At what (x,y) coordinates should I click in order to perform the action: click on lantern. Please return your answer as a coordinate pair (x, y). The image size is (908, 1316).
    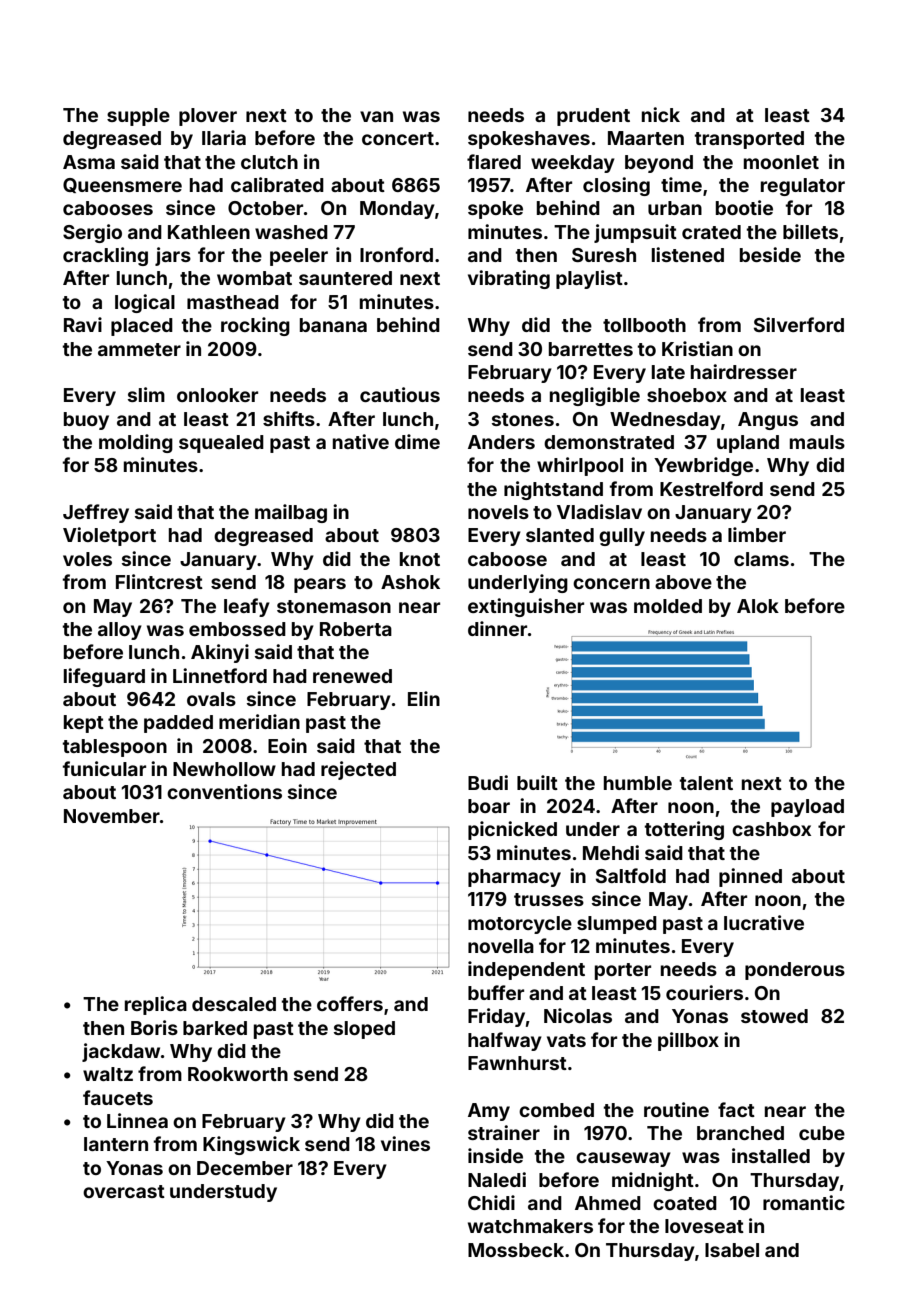
    Looking at the image, I should click on (116, 1144).
